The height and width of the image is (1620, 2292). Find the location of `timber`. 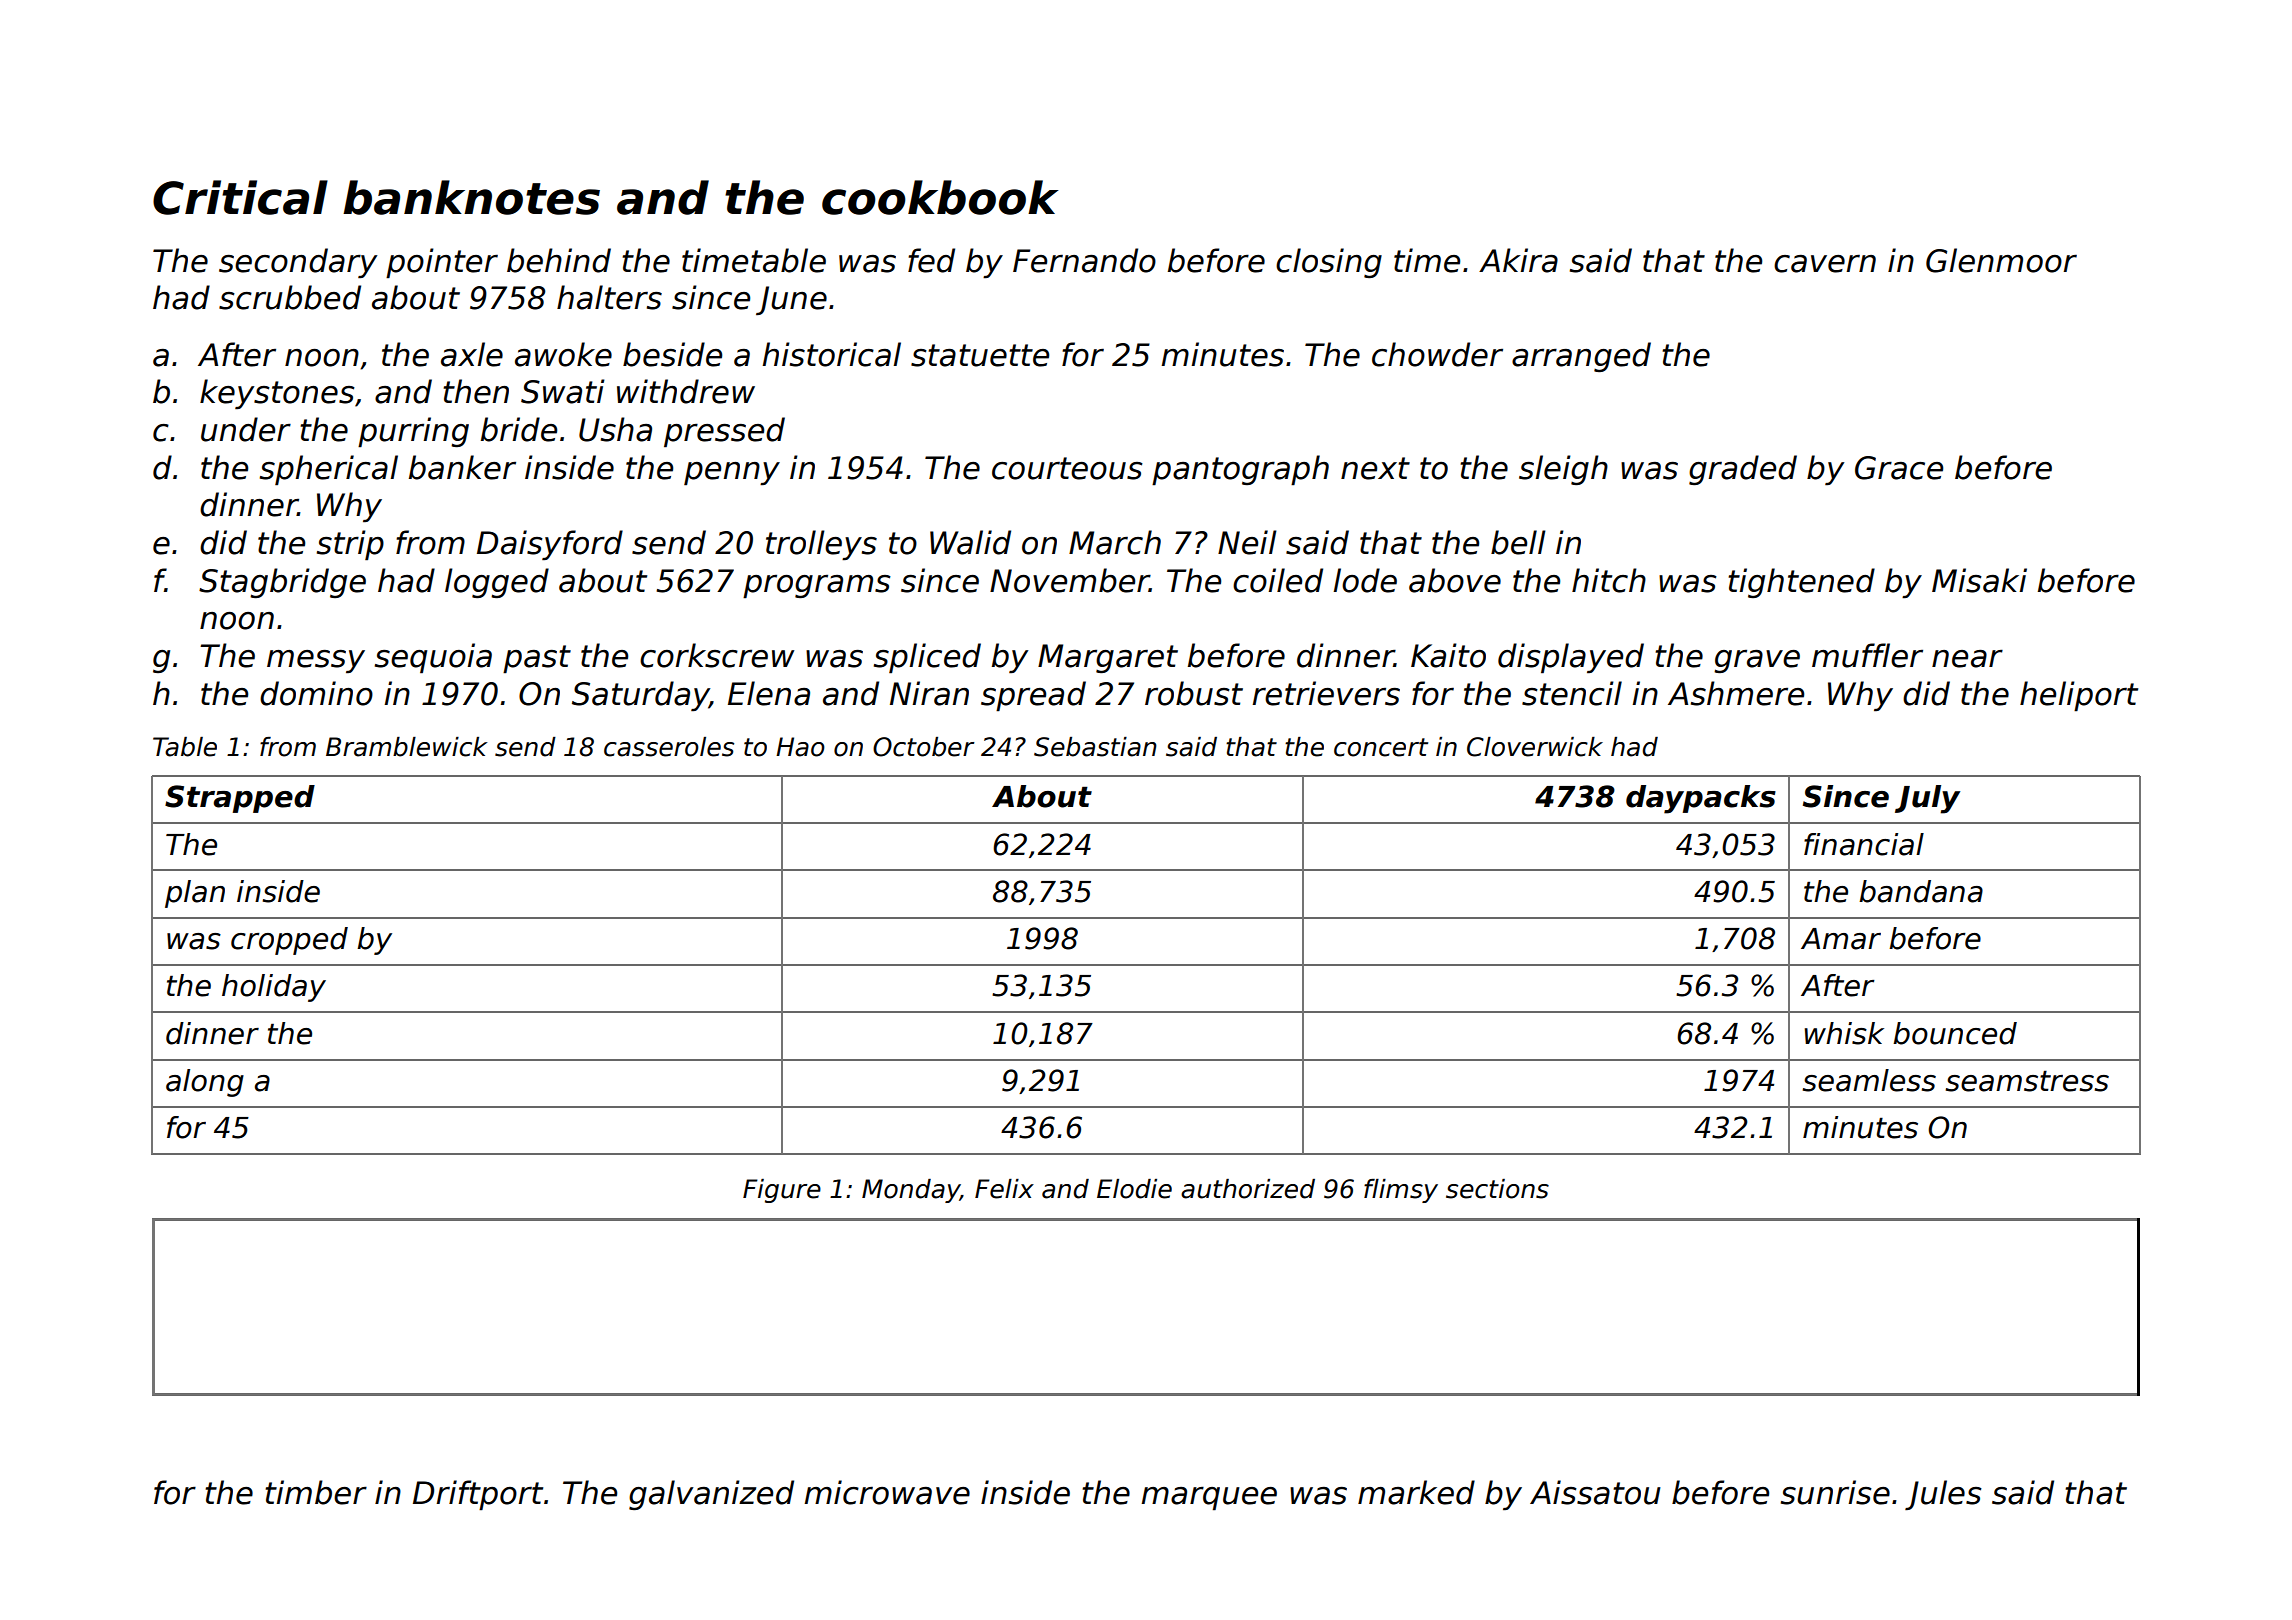

timber is located at coordinates (316, 1492).
